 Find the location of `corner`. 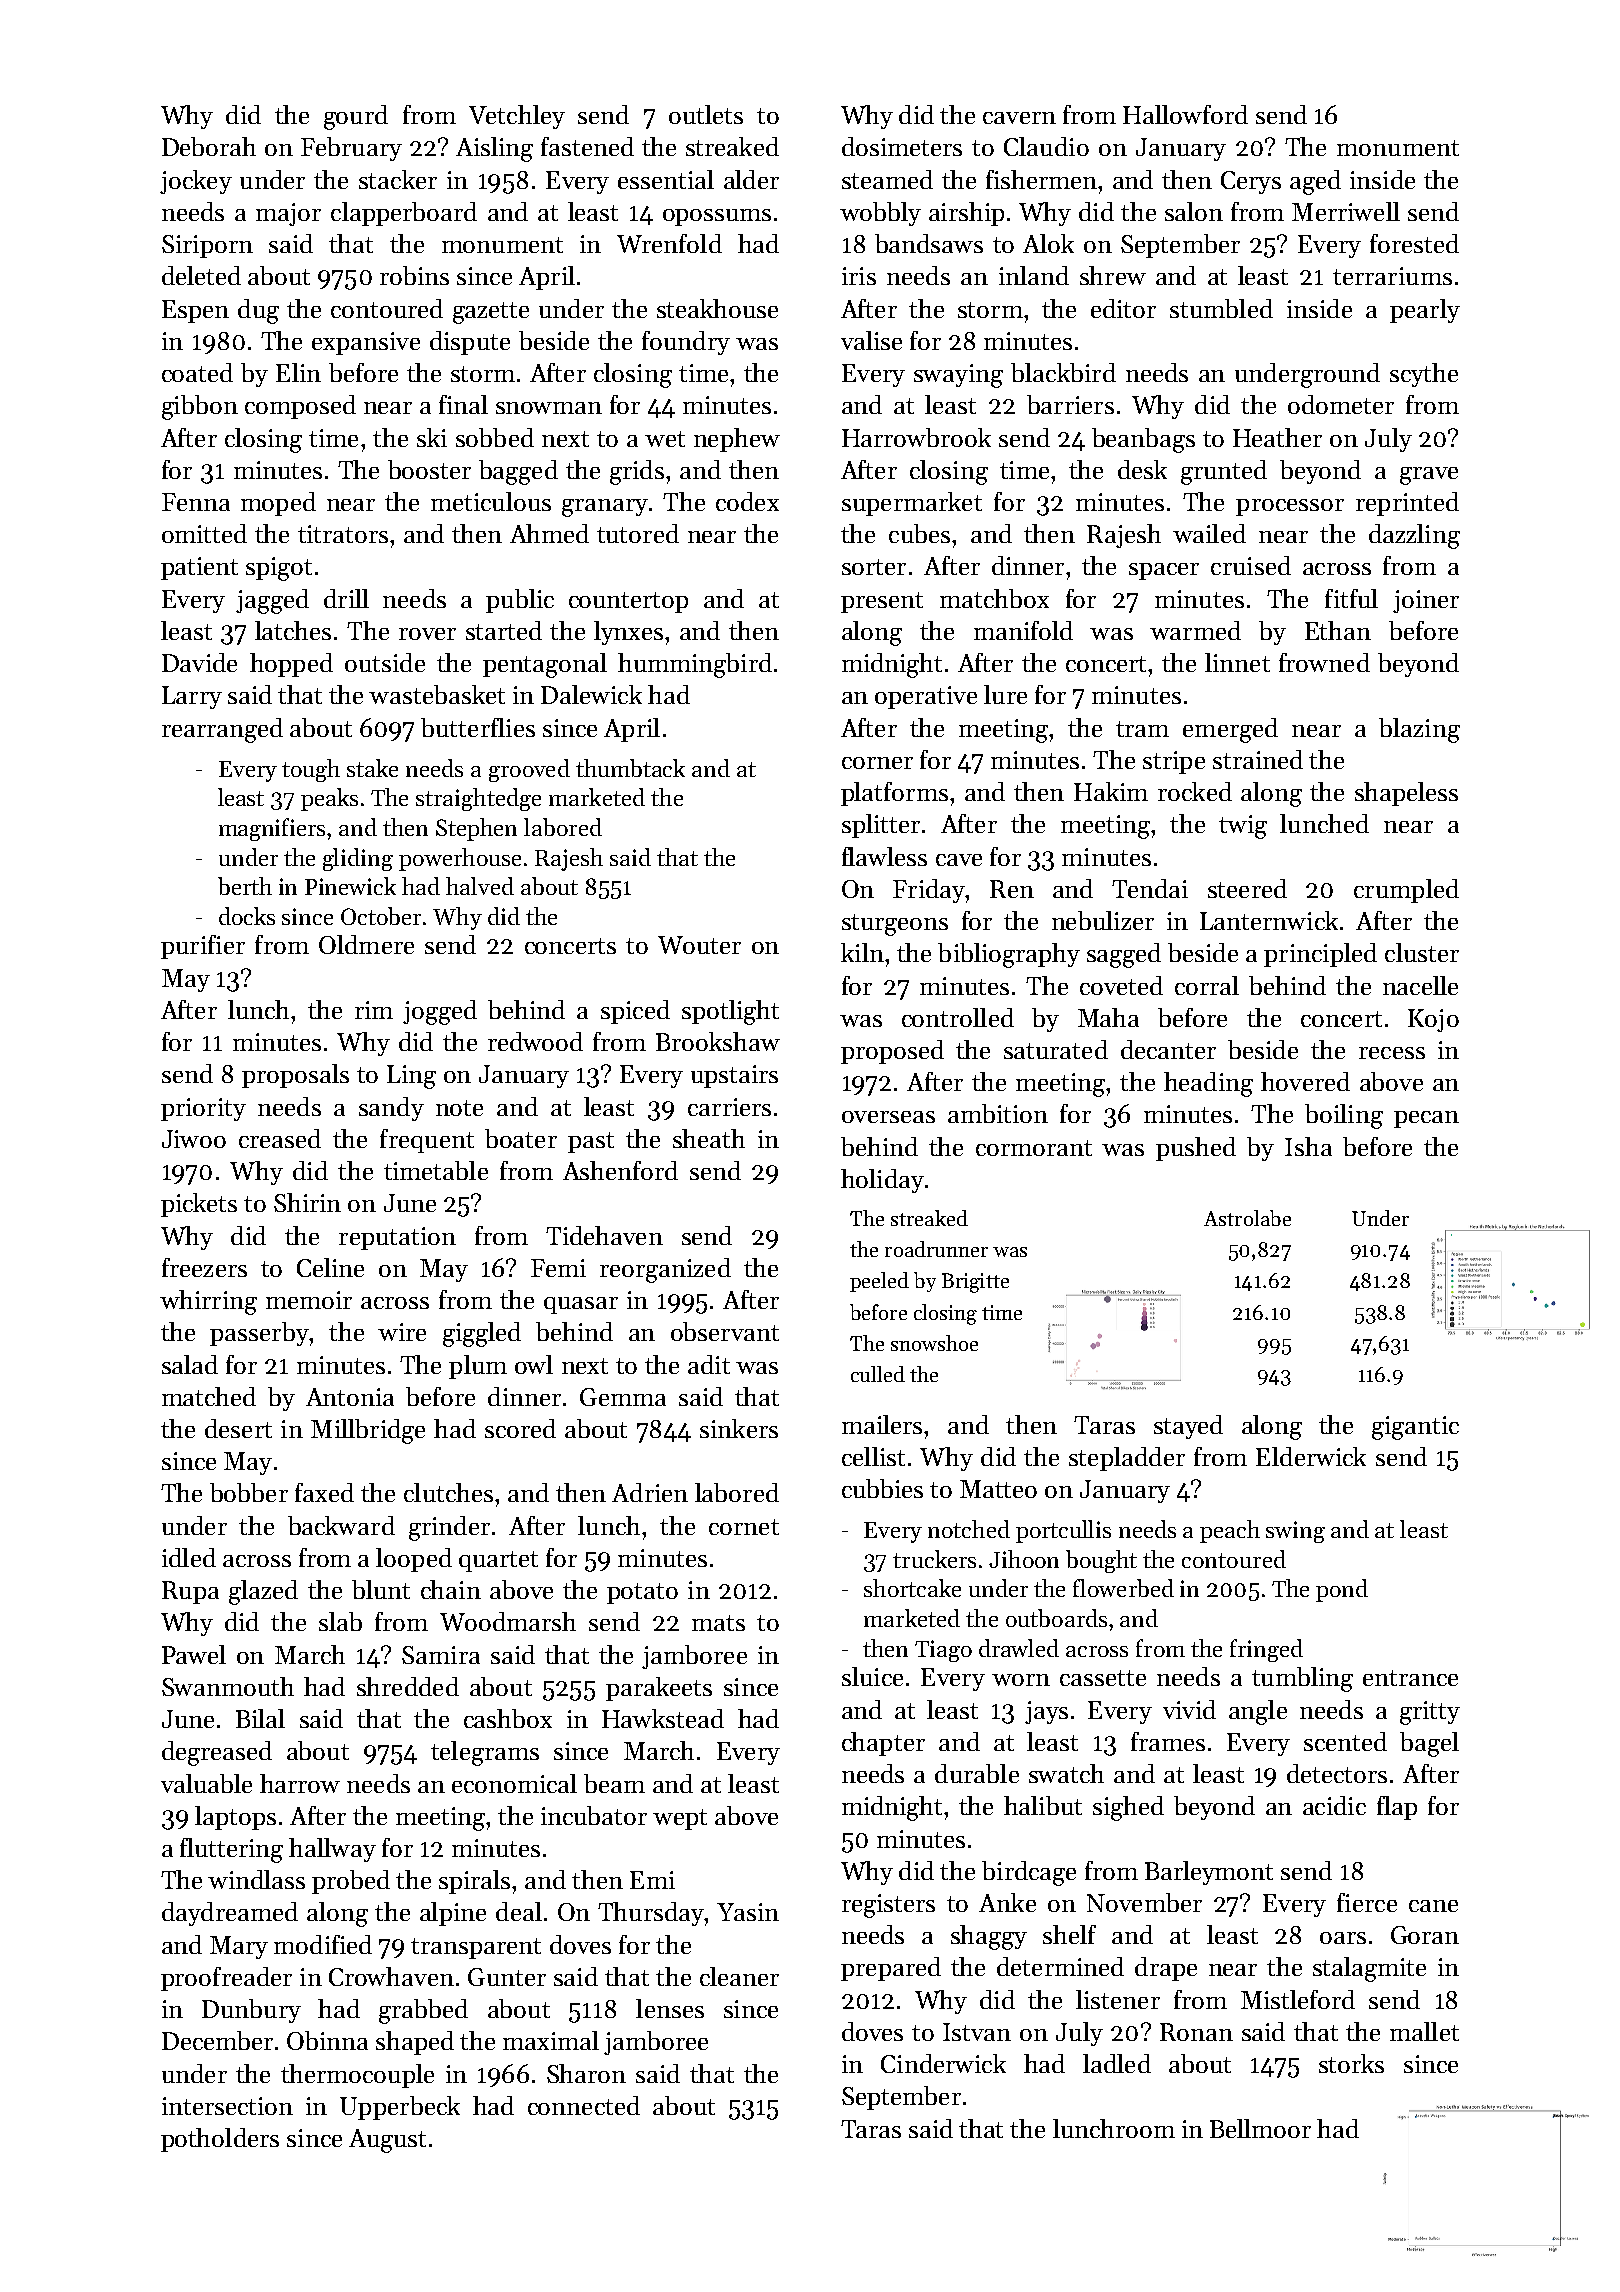

corner is located at coordinates (877, 763).
